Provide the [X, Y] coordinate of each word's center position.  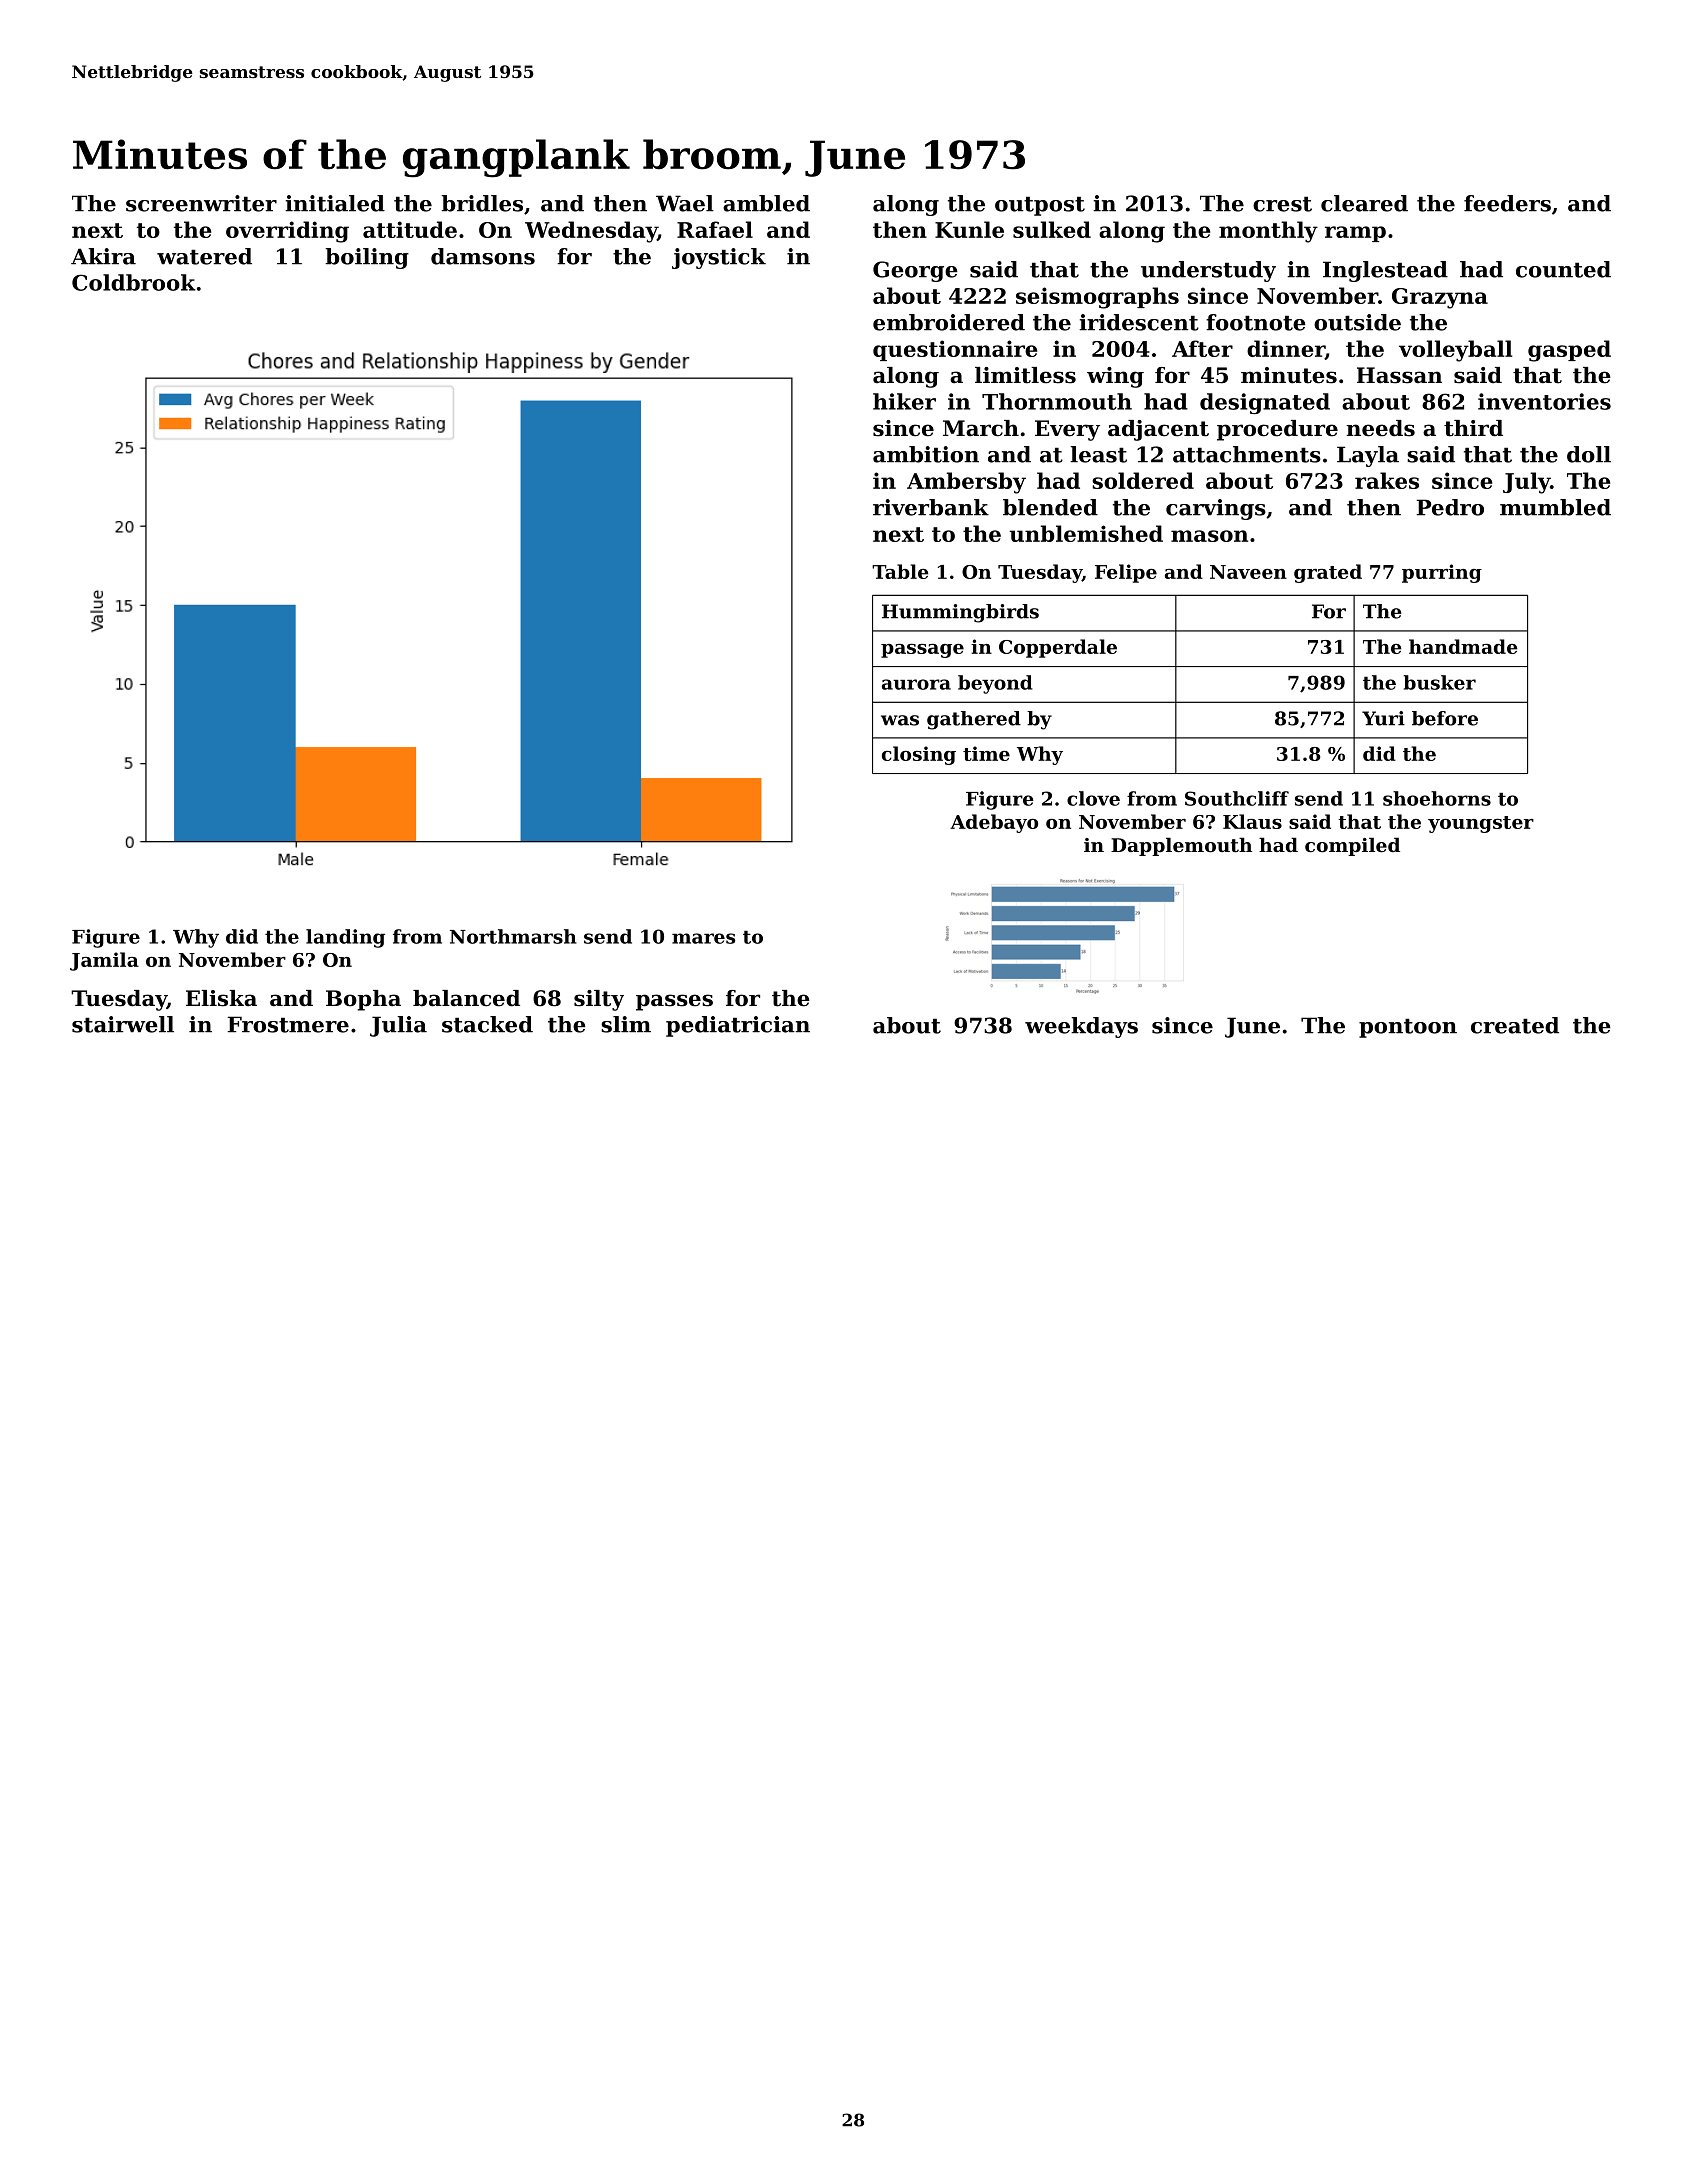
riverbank [931, 507]
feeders [1507, 203]
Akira [103, 256]
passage [922, 651]
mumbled [1555, 507]
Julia [398, 1026]
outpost [1040, 206]
